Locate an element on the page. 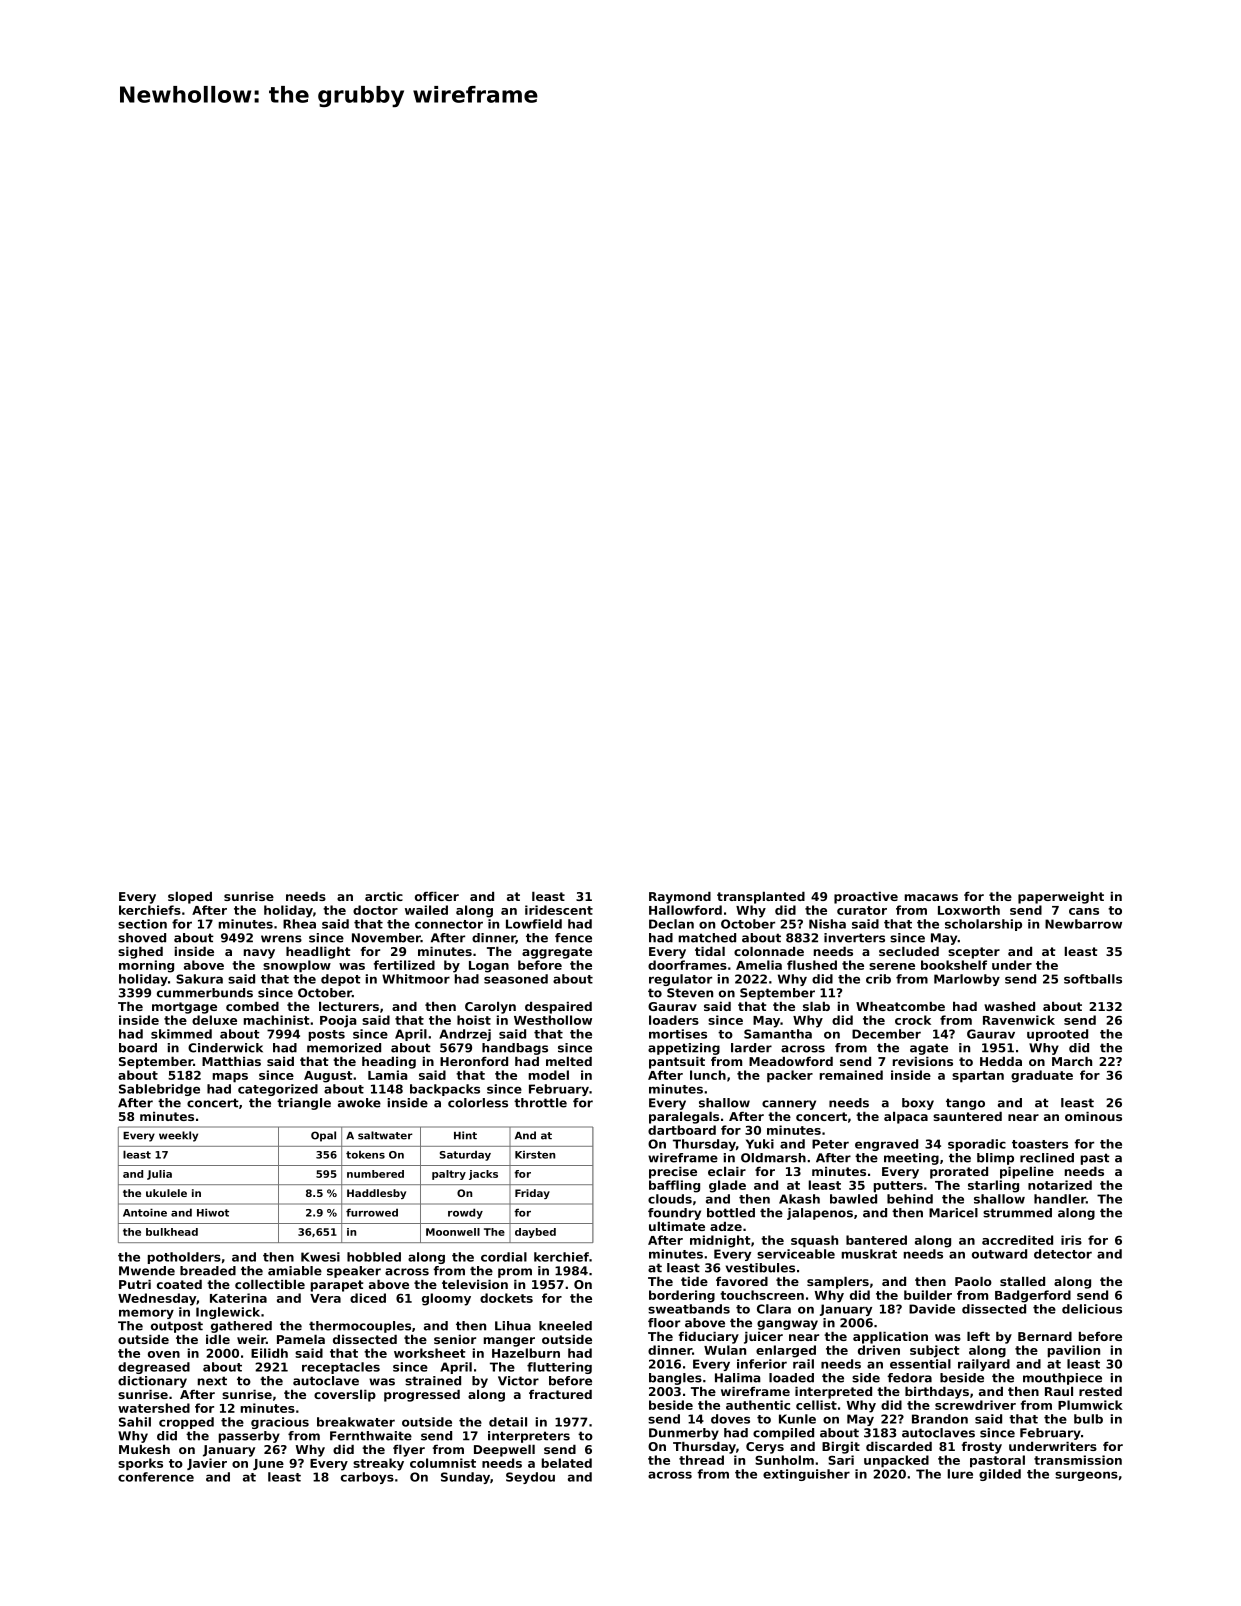  loaders is located at coordinates (674, 1020).
